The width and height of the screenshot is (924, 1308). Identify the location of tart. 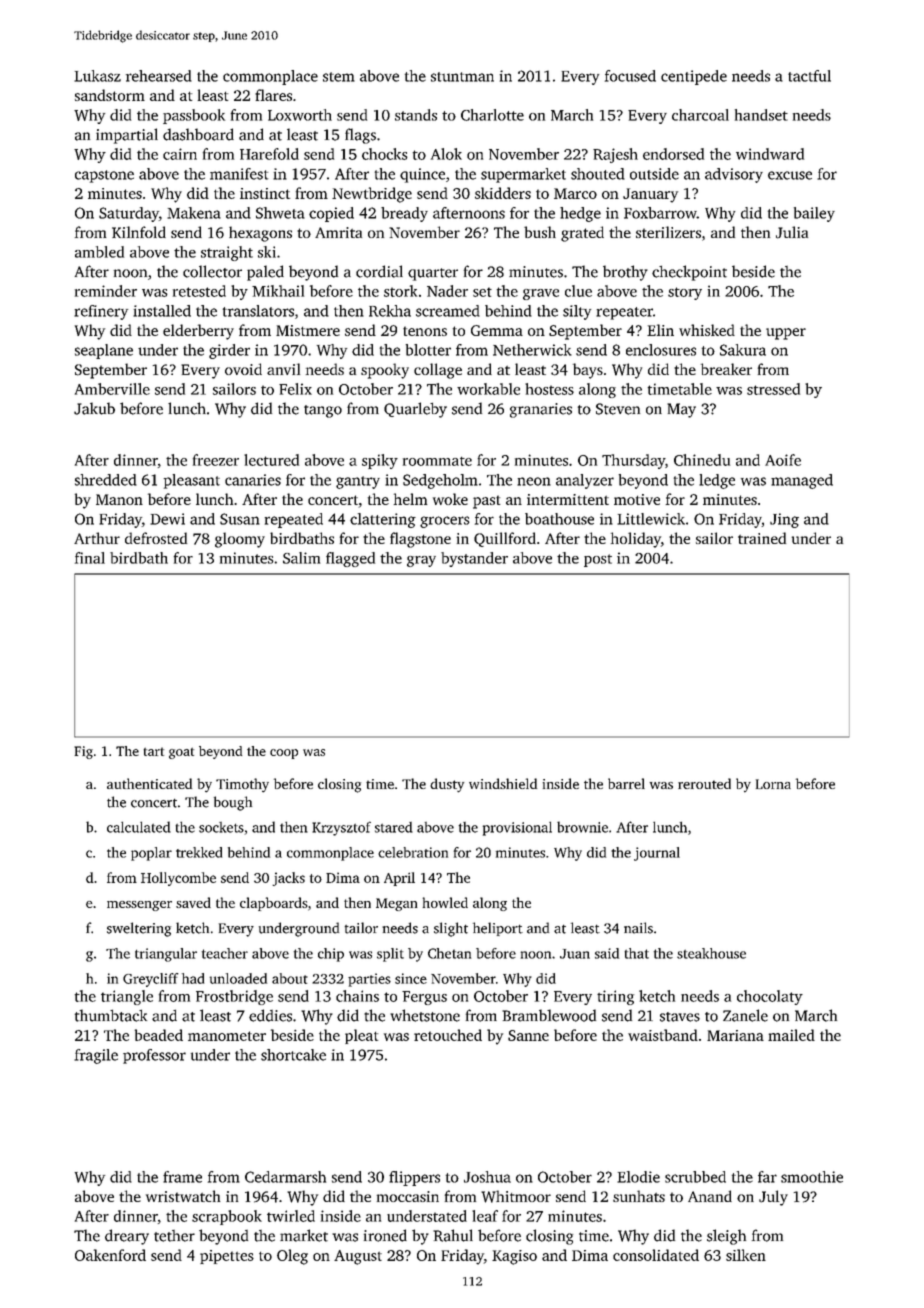
(154, 751).
